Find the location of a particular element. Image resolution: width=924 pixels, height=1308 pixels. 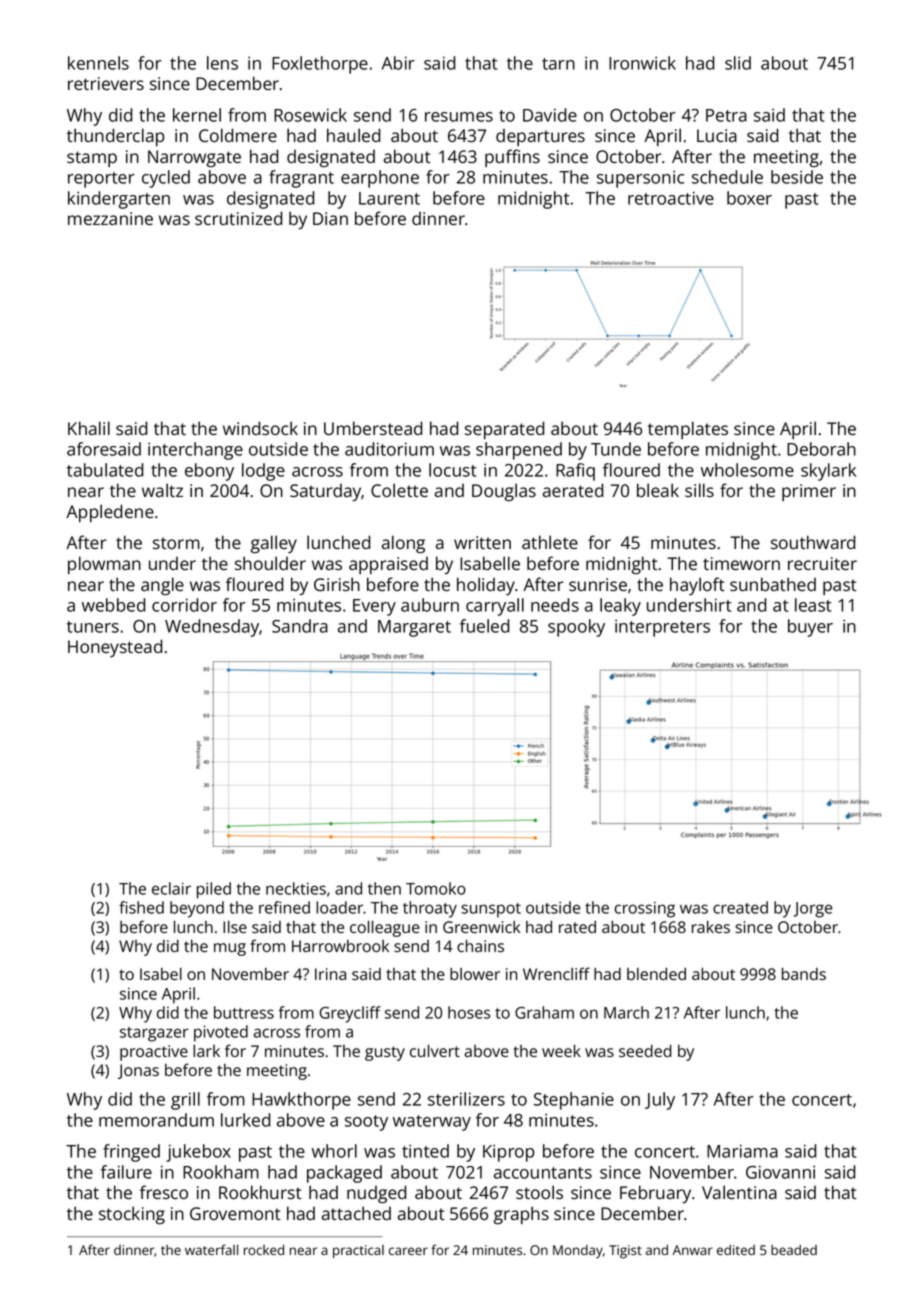

fragrant is located at coordinates (301, 179).
